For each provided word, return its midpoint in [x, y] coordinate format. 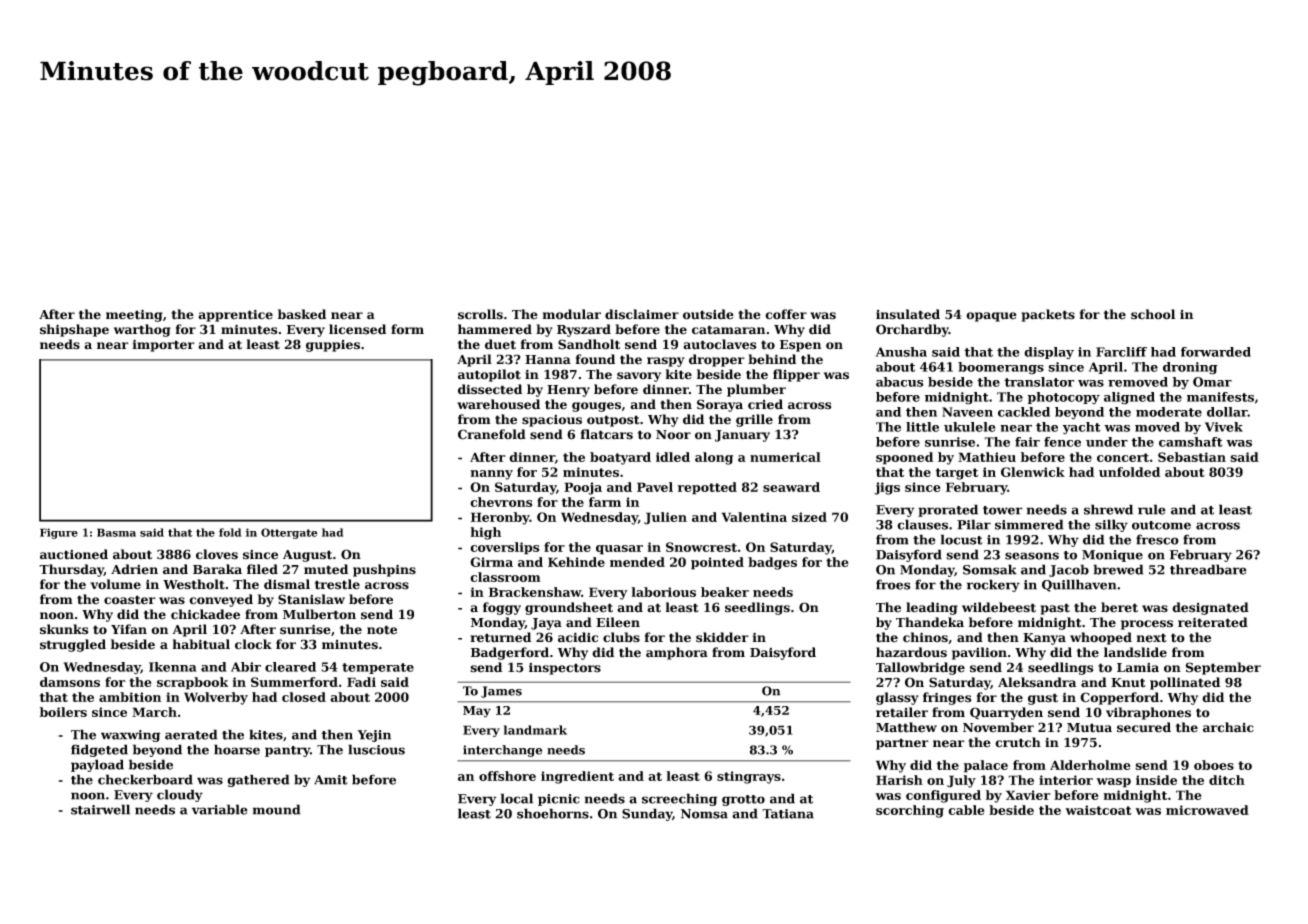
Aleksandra [1037, 682]
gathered [258, 780]
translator [1039, 382]
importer [164, 345]
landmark [535, 730]
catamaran [728, 330]
